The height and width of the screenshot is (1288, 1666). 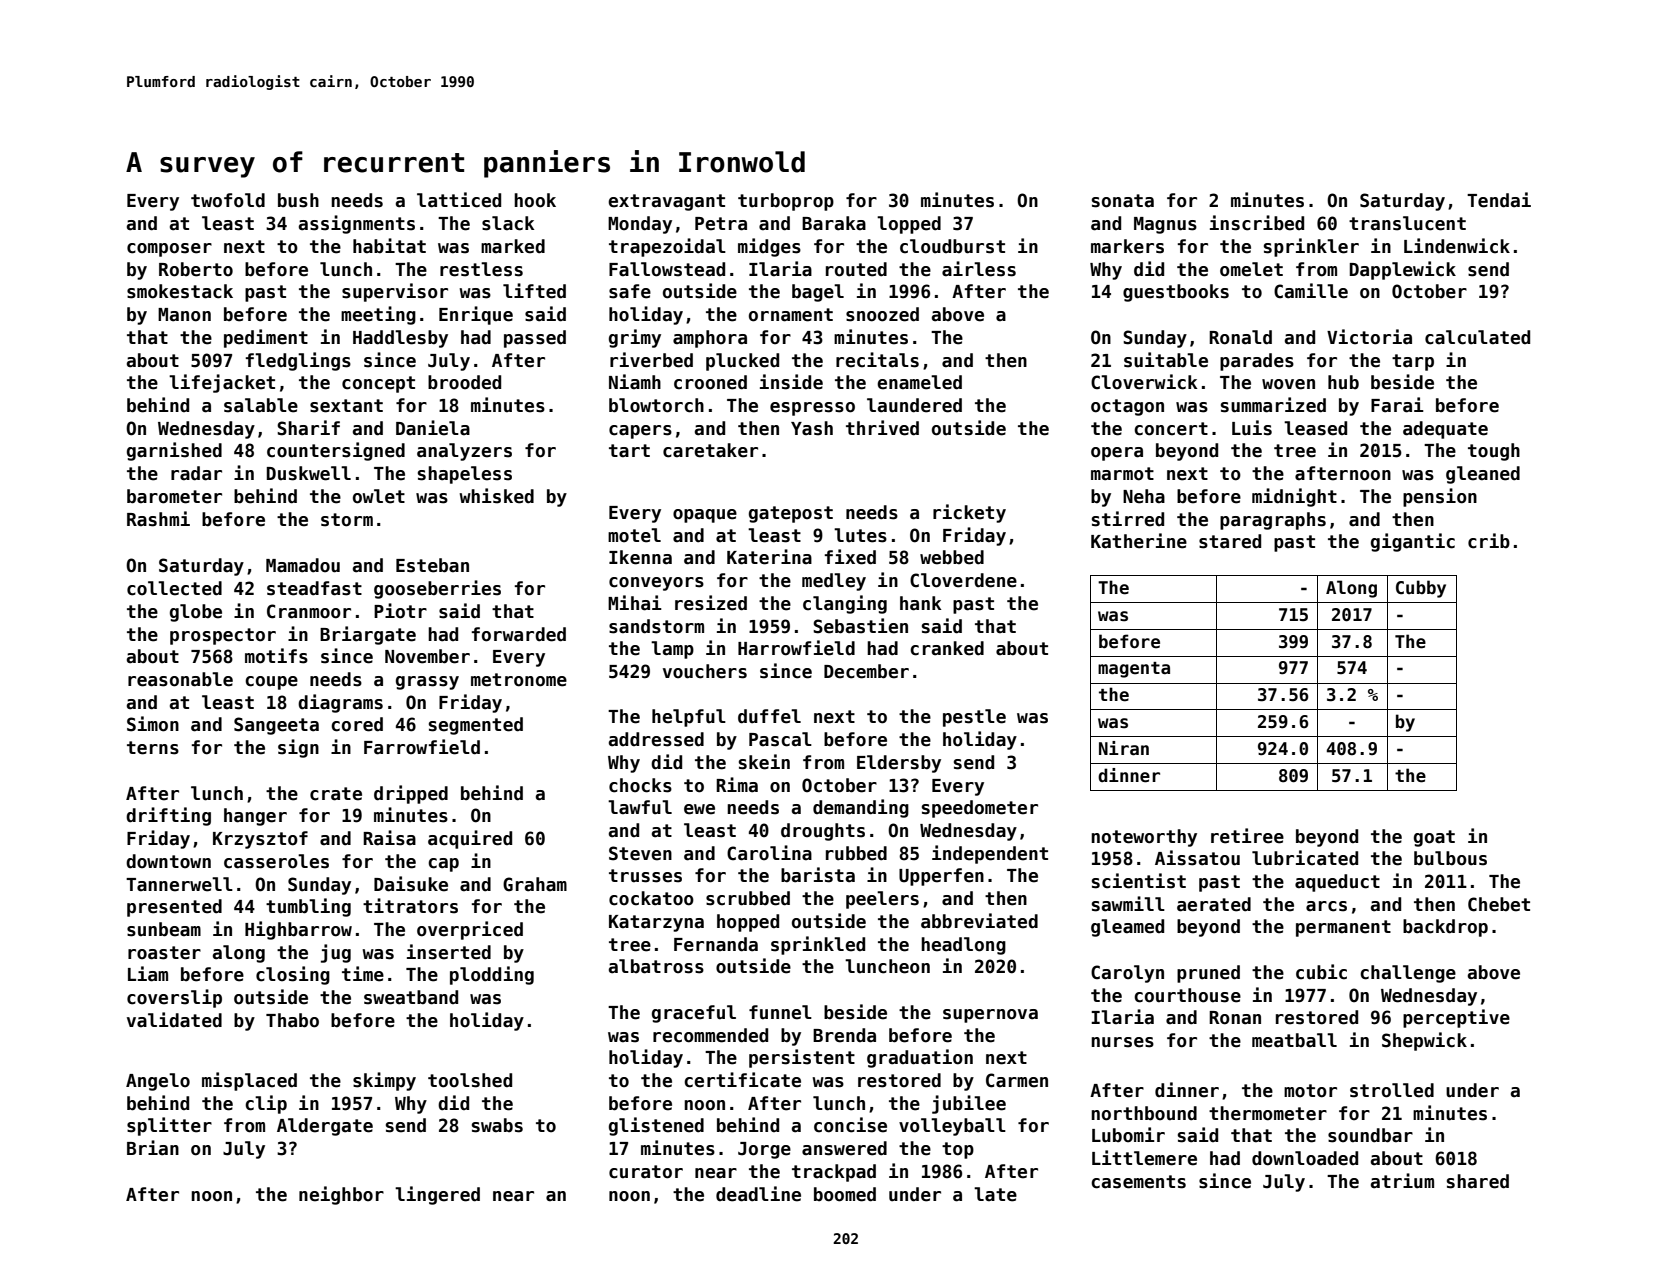 I want to click on noteworthy, so click(x=1144, y=838).
